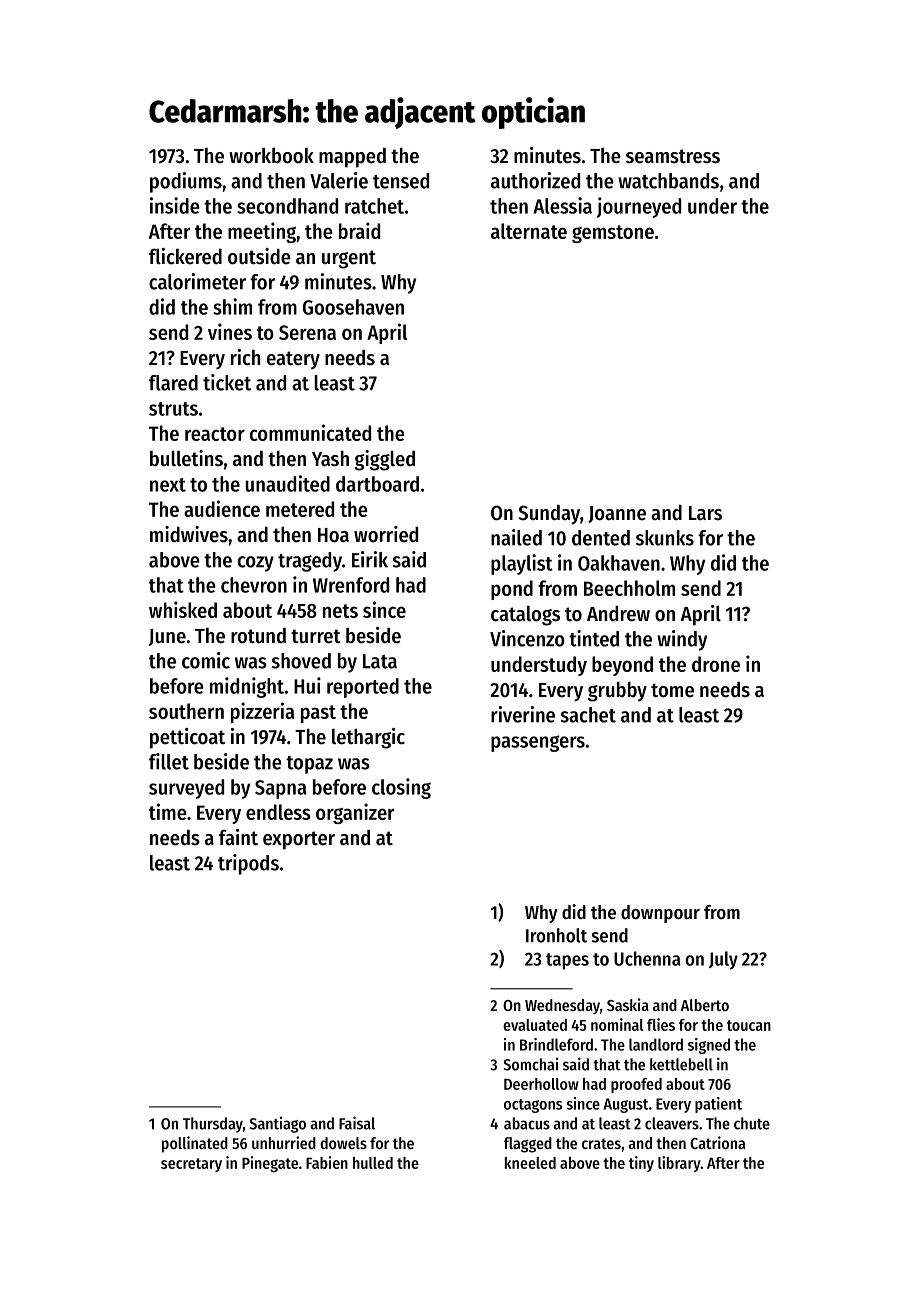 This screenshot has height=1311, width=924. I want to click on Goosehaven, so click(353, 307).
